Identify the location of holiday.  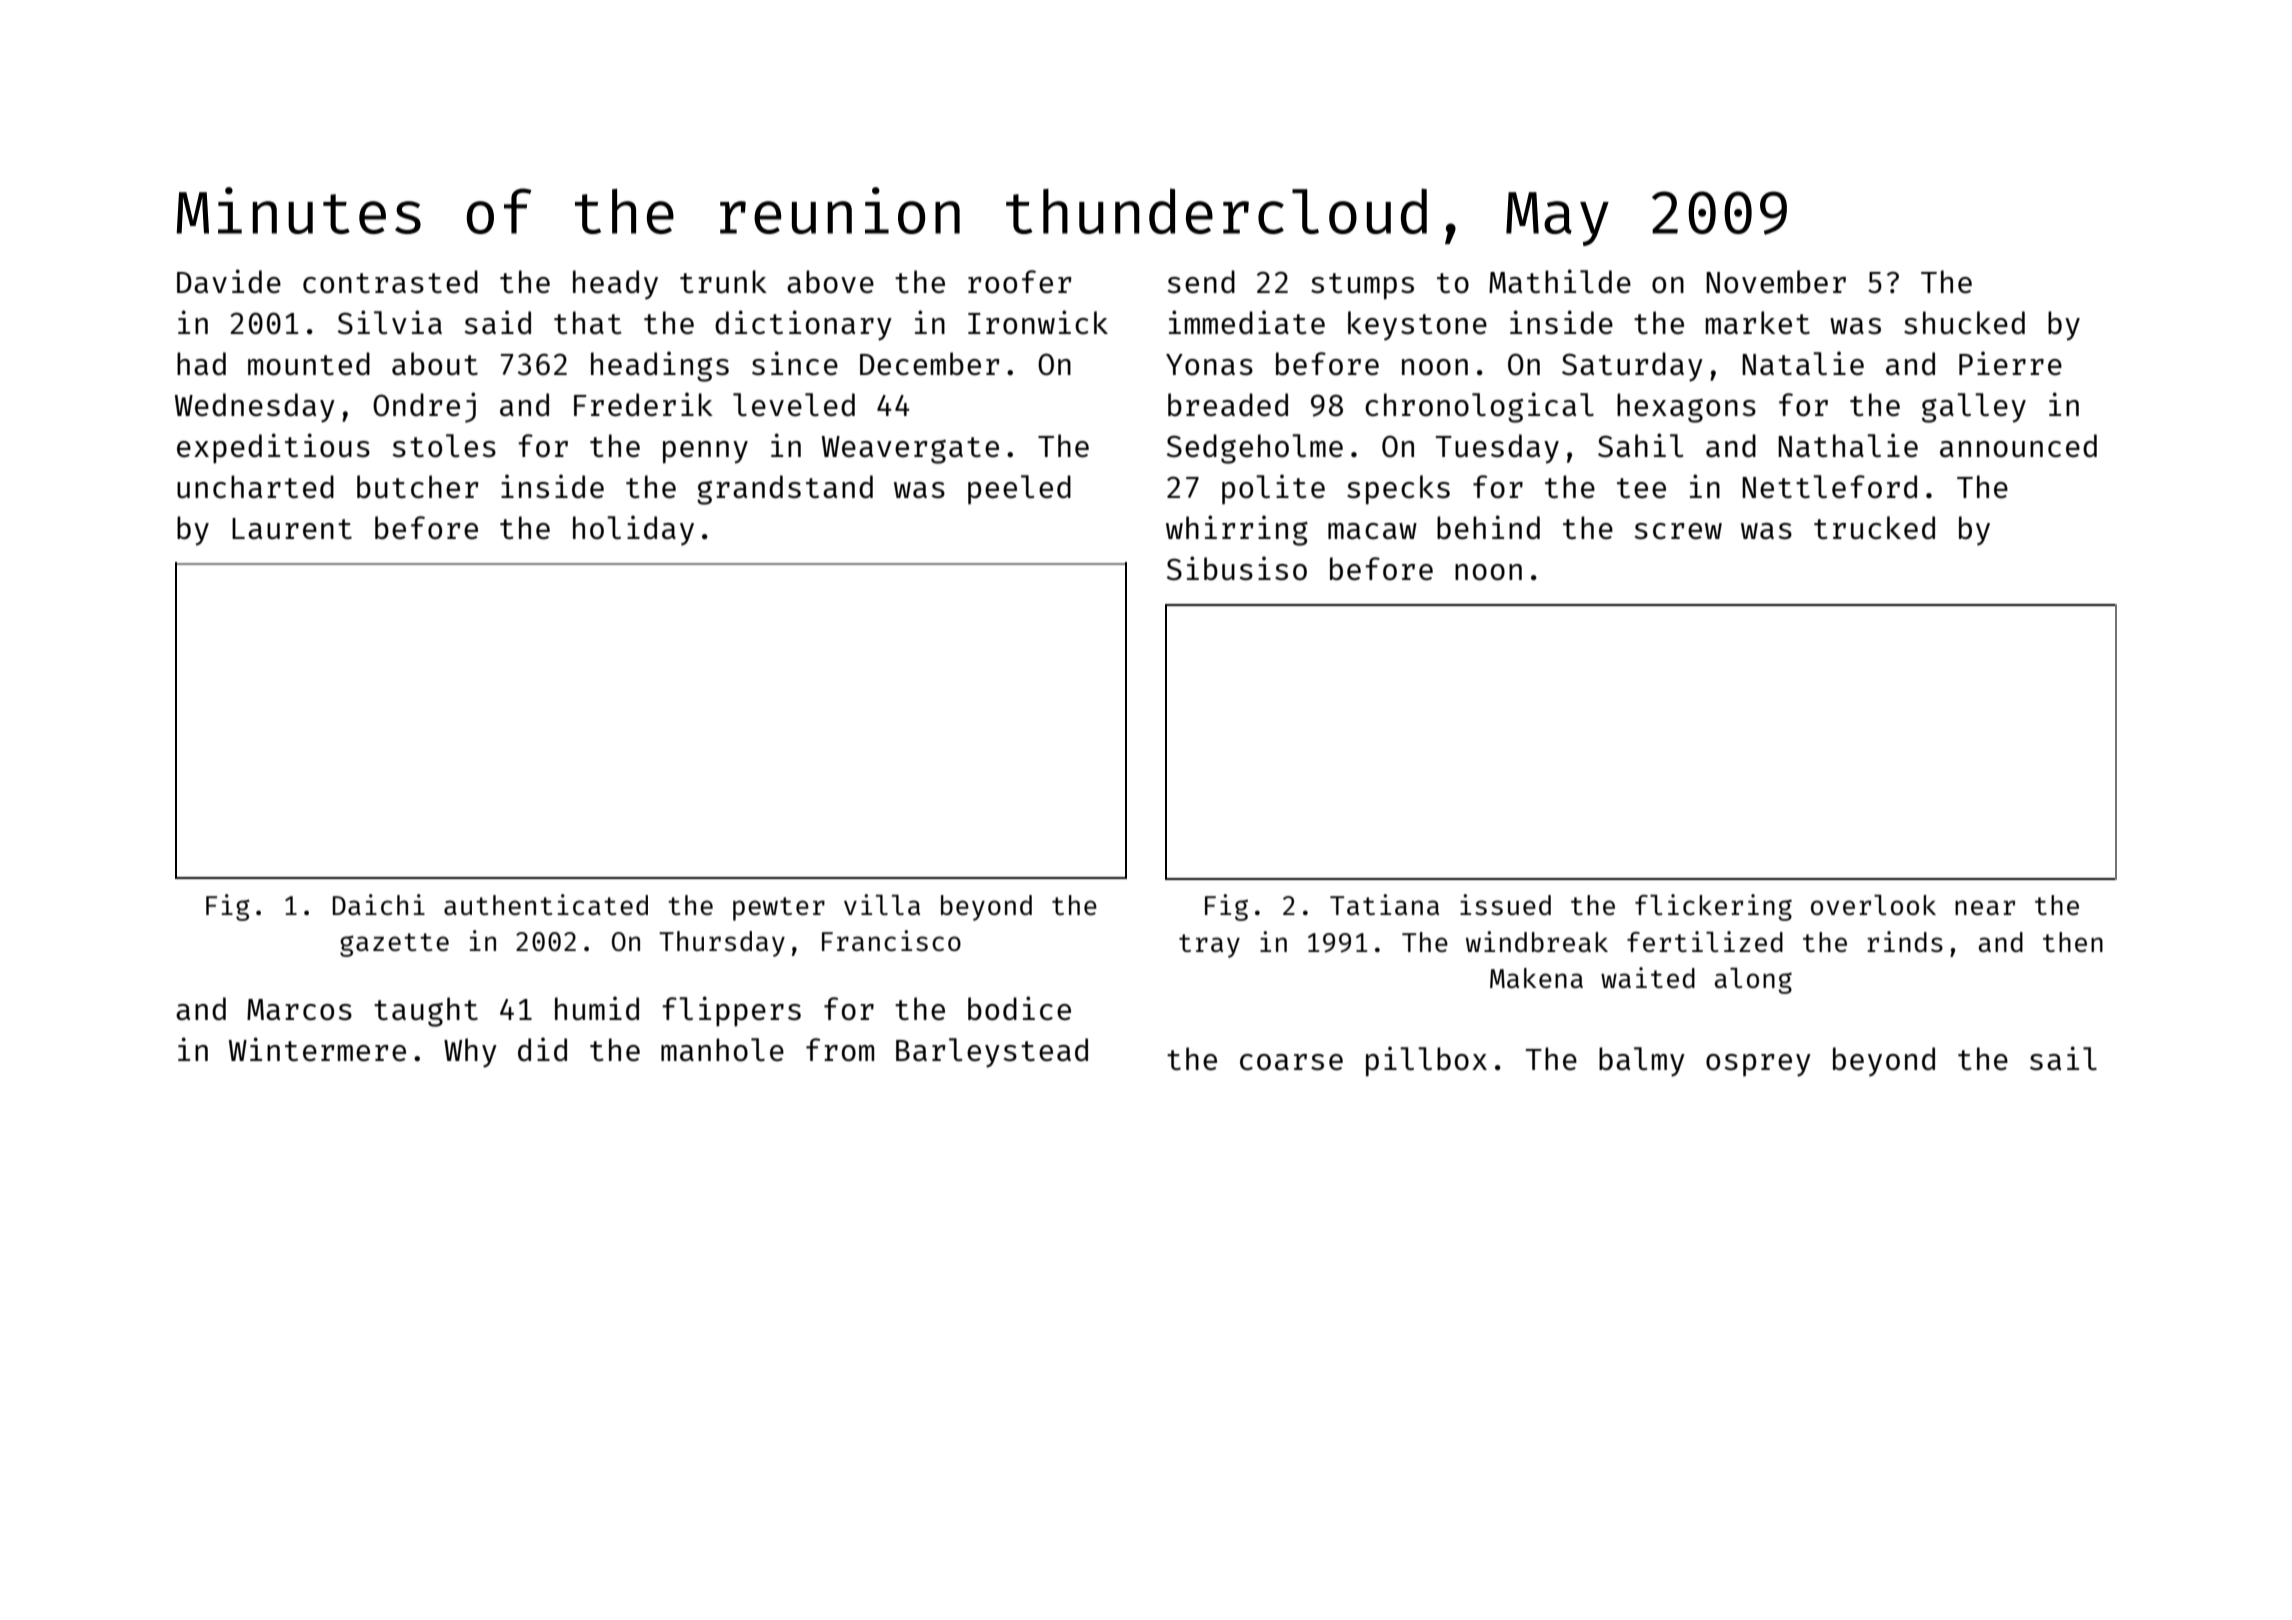
(633, 530).
